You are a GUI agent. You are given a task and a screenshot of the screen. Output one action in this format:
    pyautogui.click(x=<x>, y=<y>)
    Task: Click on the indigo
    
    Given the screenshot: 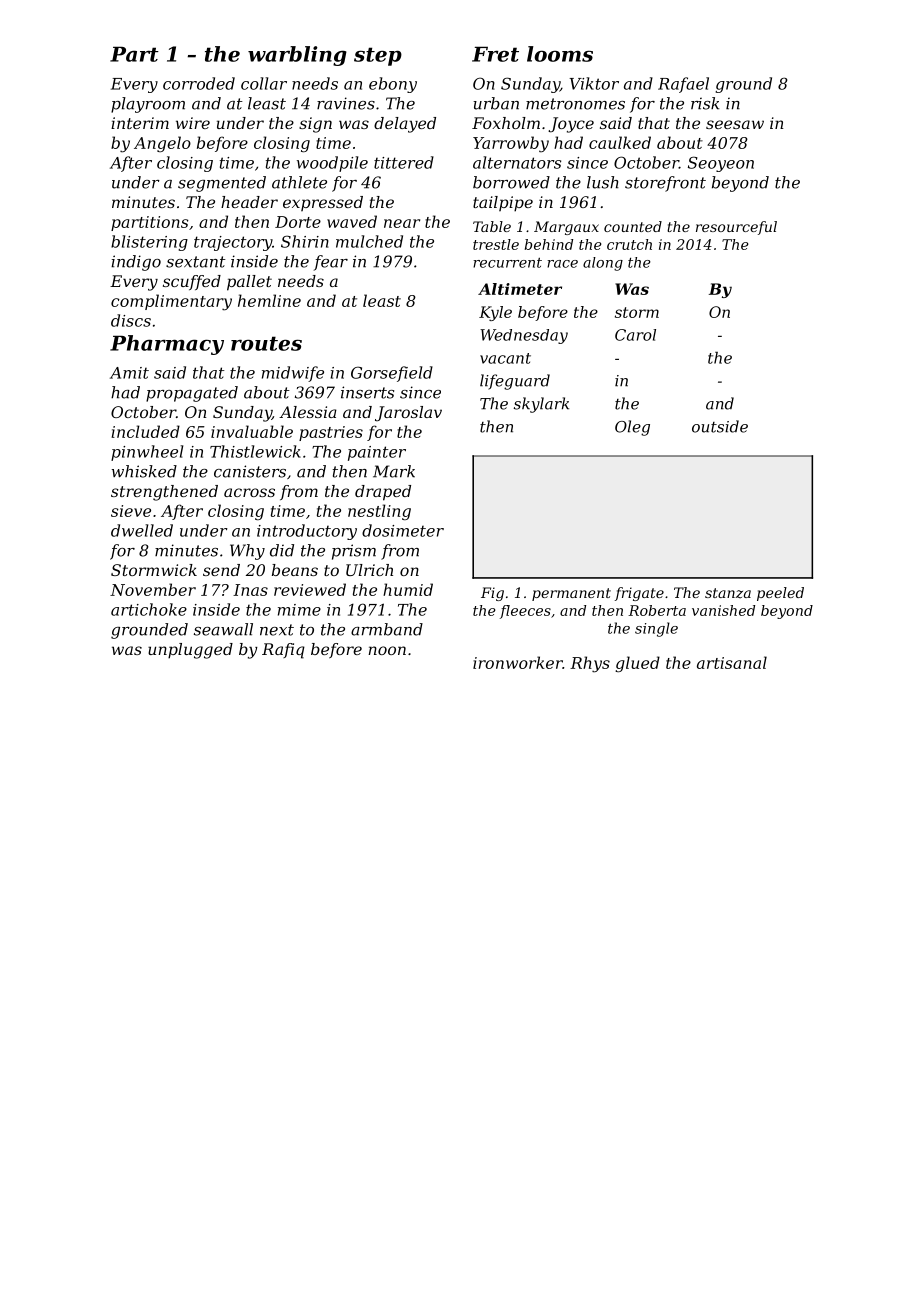 What is the action you would take?
    pyautogui.click(x=136, y=263)
